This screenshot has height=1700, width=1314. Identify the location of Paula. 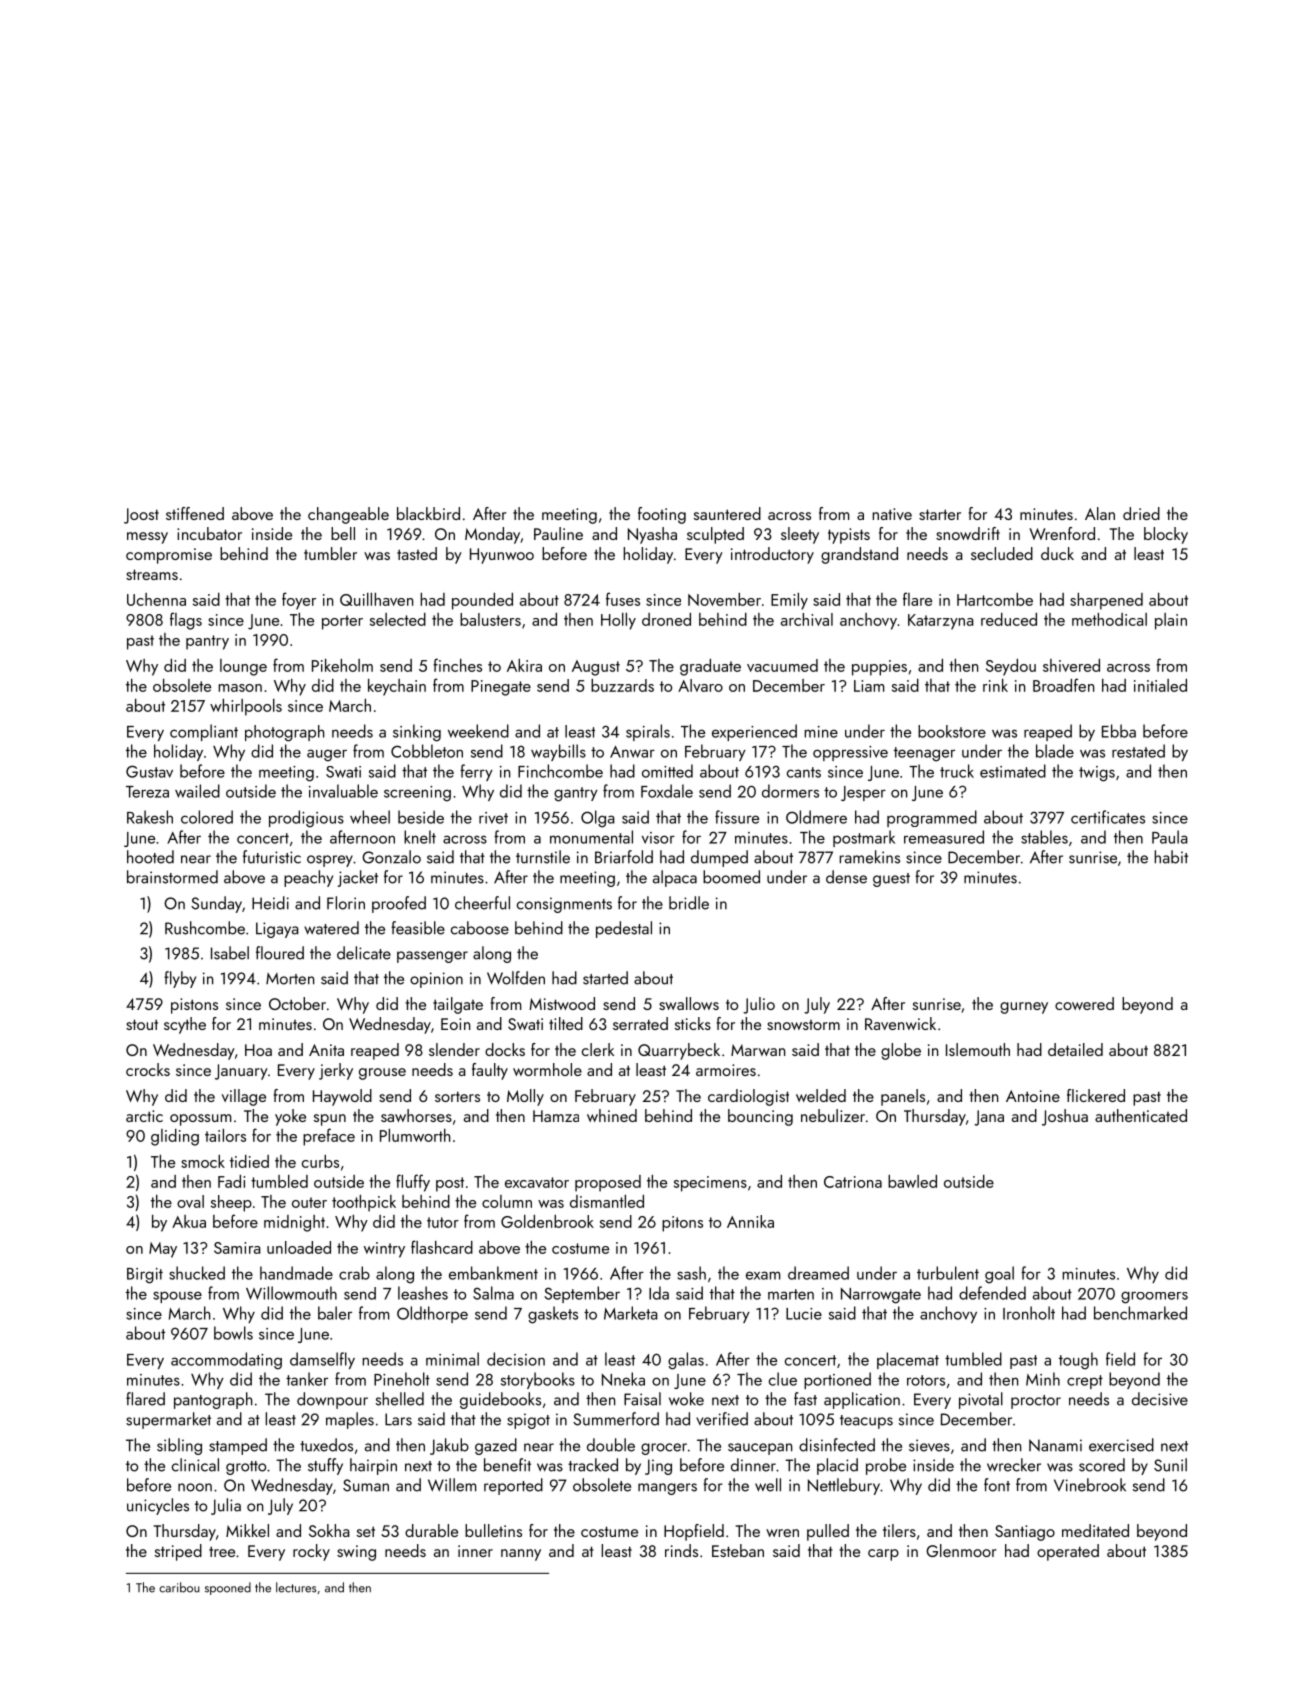
(1170, 837).
